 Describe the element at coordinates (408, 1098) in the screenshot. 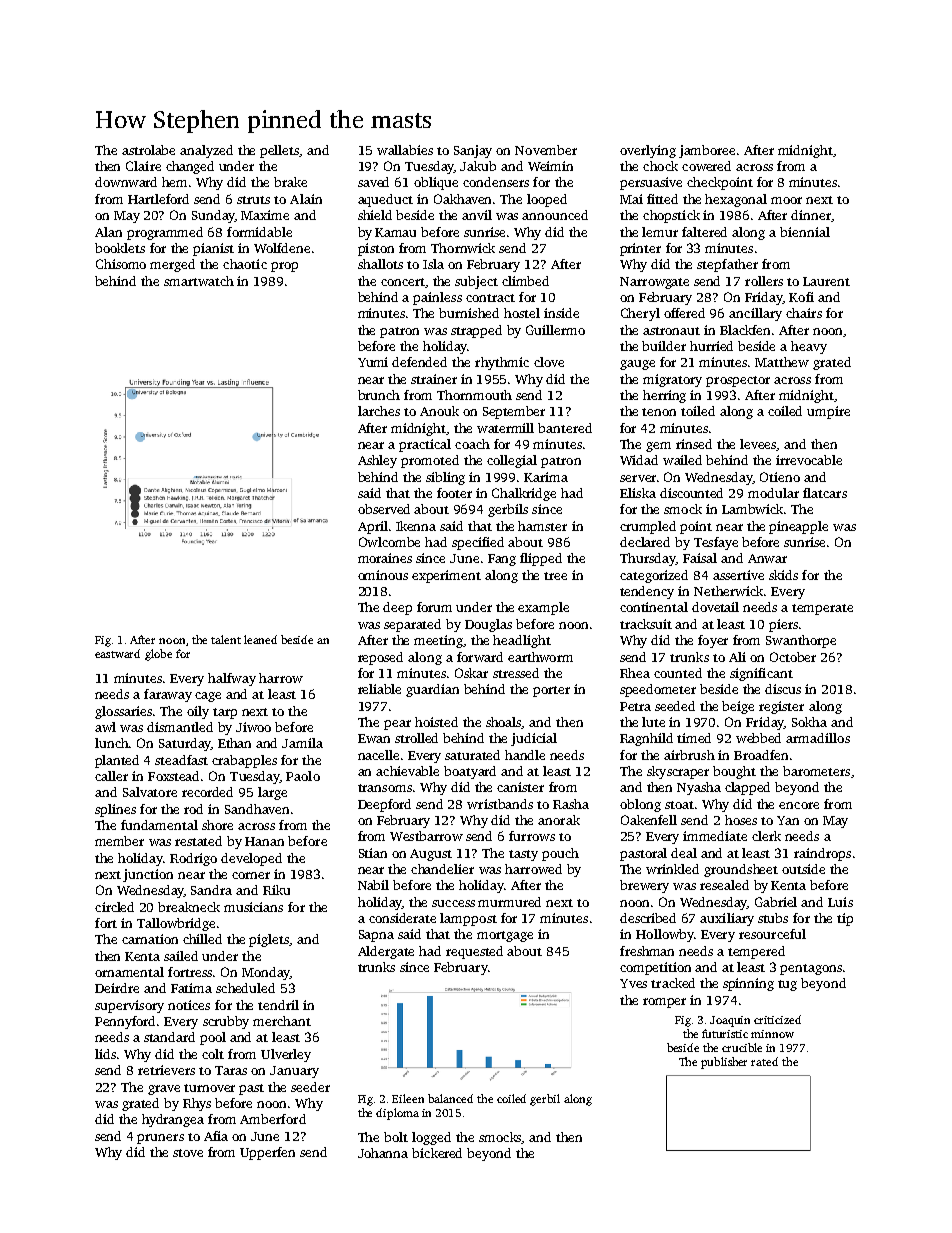

I see `Eileen` at that location.
